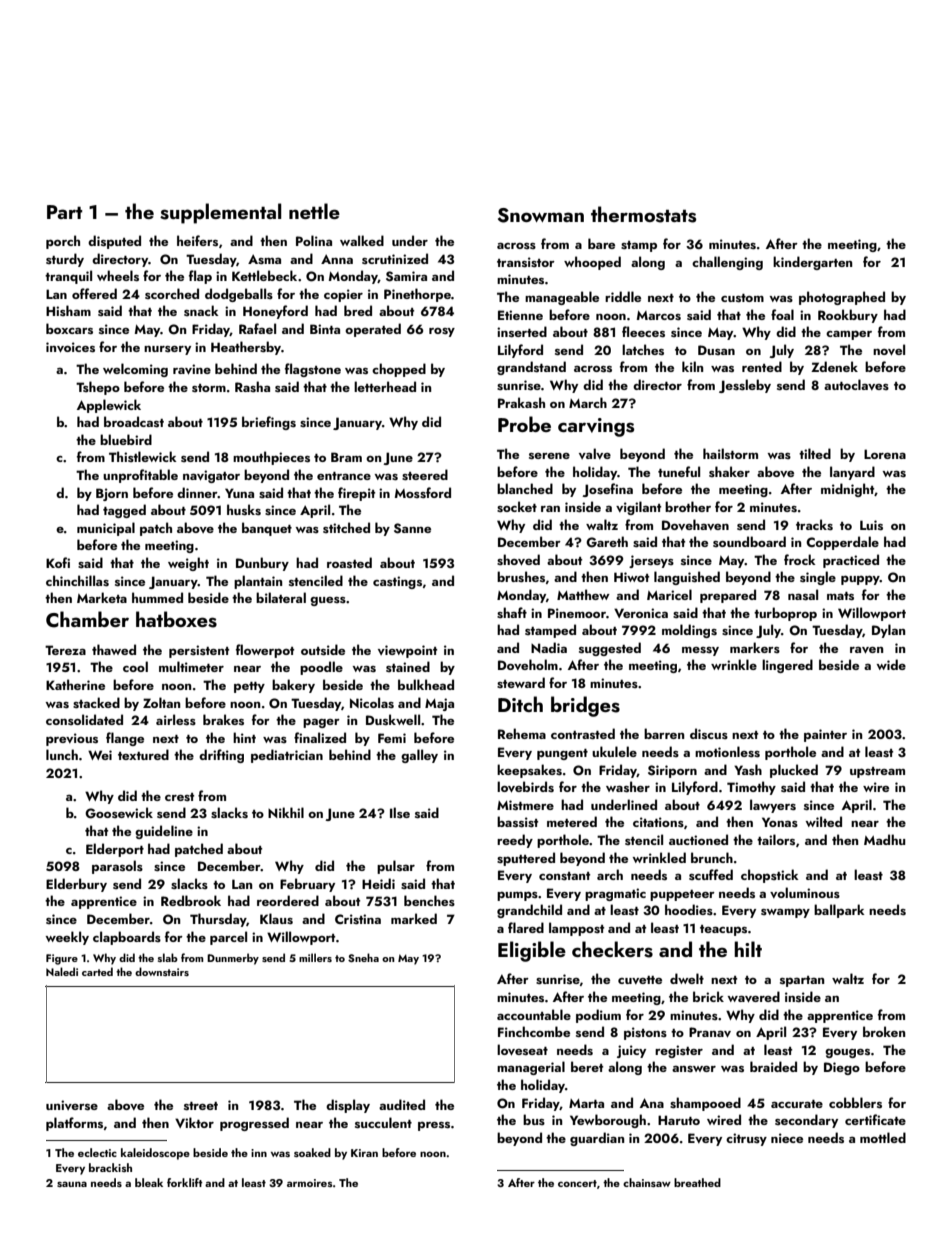 This screenshot has width=952, height=1233. I want to click on kaleidoscope, so click(155, 1154).
